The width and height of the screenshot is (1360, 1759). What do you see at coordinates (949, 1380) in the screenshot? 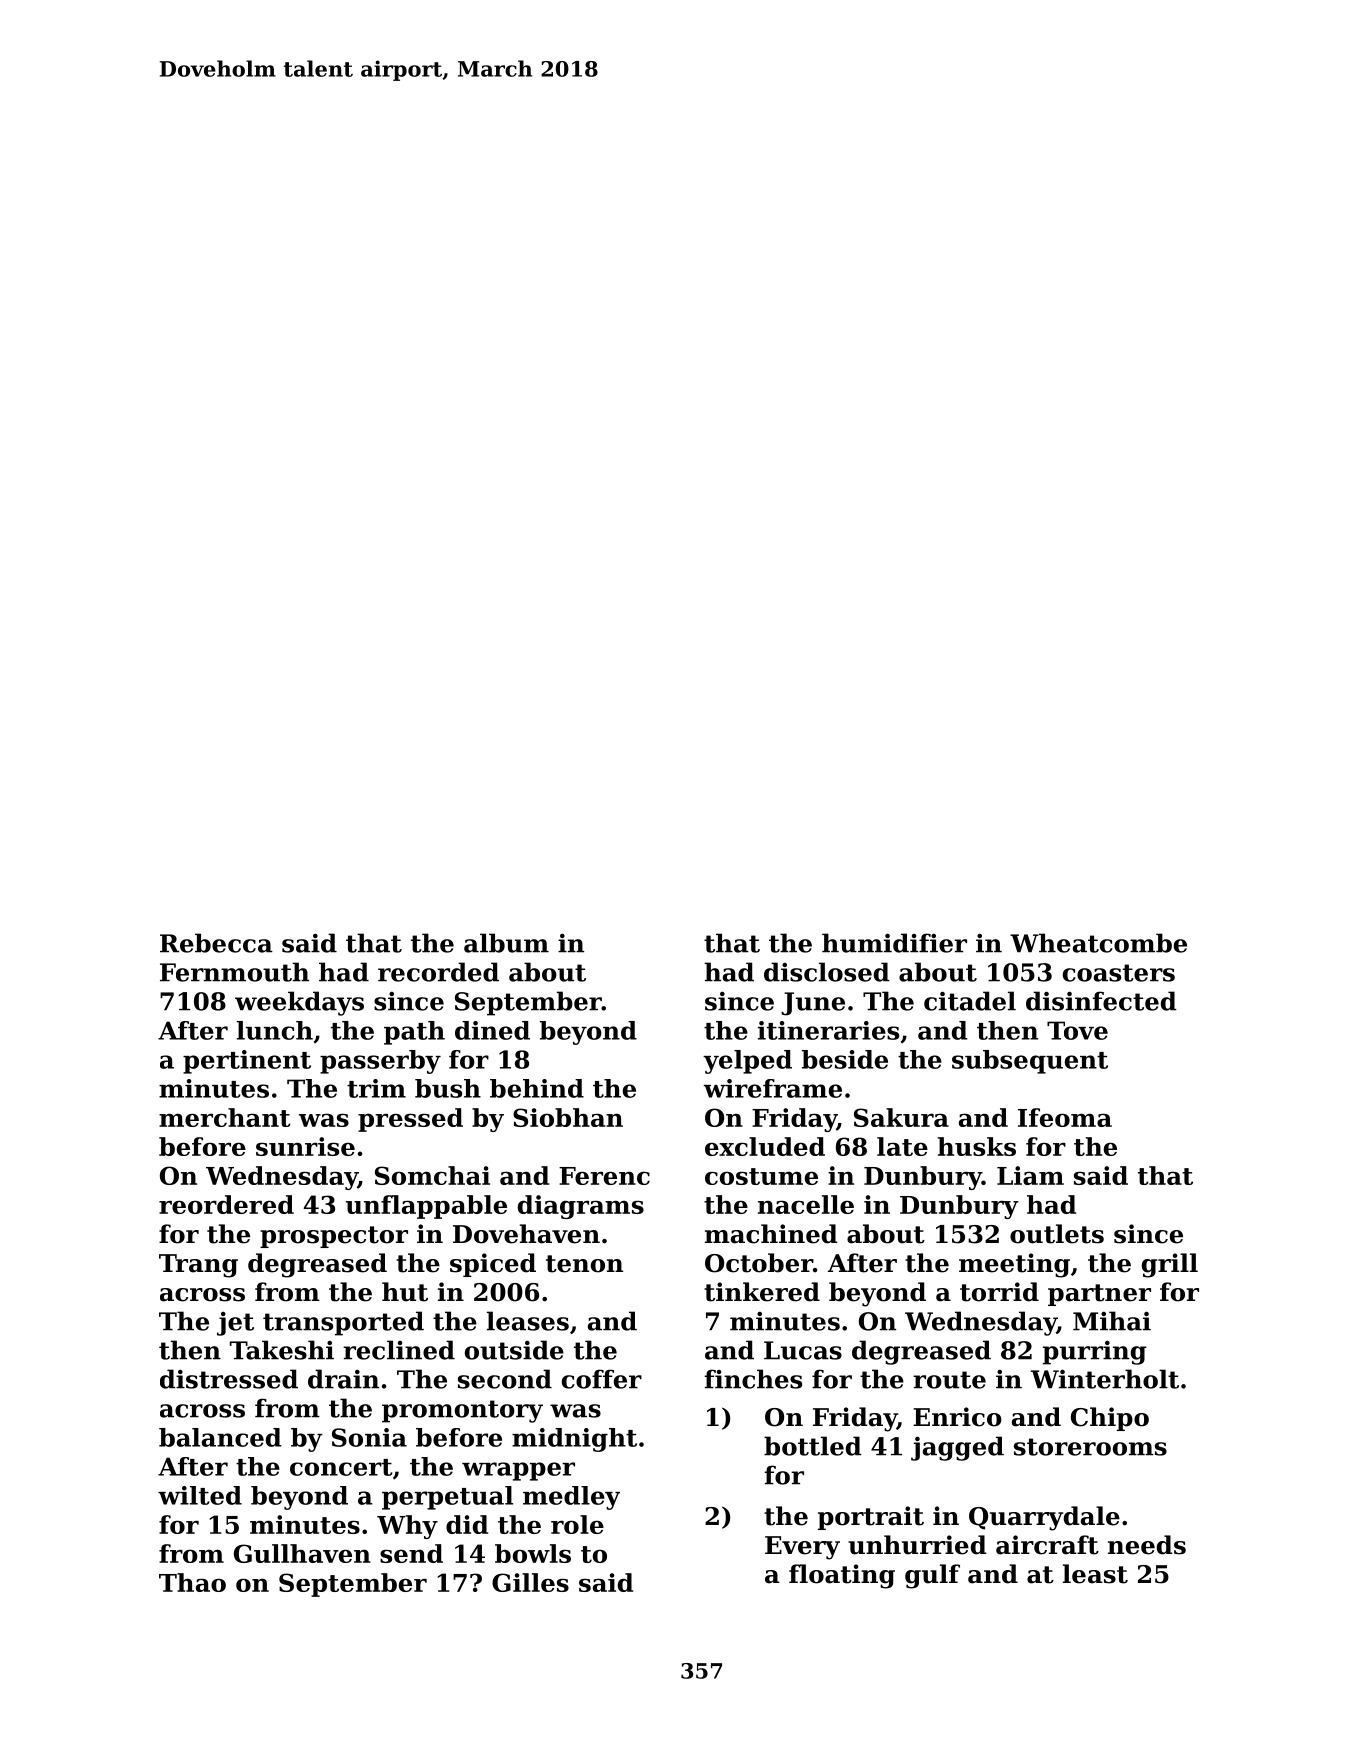
I see `route` at bounding box center [949, 1380].
